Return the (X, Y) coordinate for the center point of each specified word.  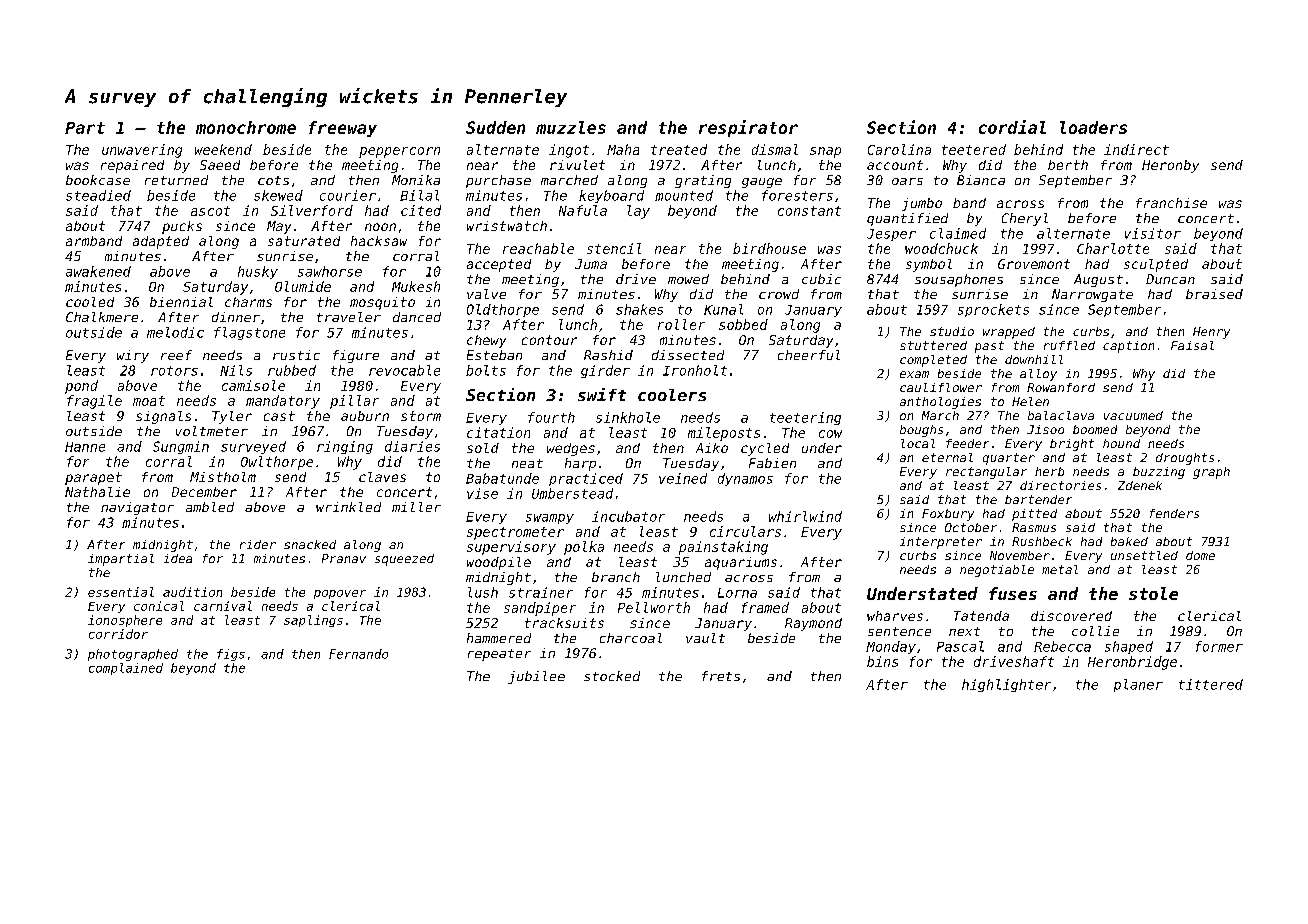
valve (486, 294)
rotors (174, 371)
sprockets (993, 310)
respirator (748, 128)
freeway (343, 129)
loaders (1093, 127)
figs (231, 655)
